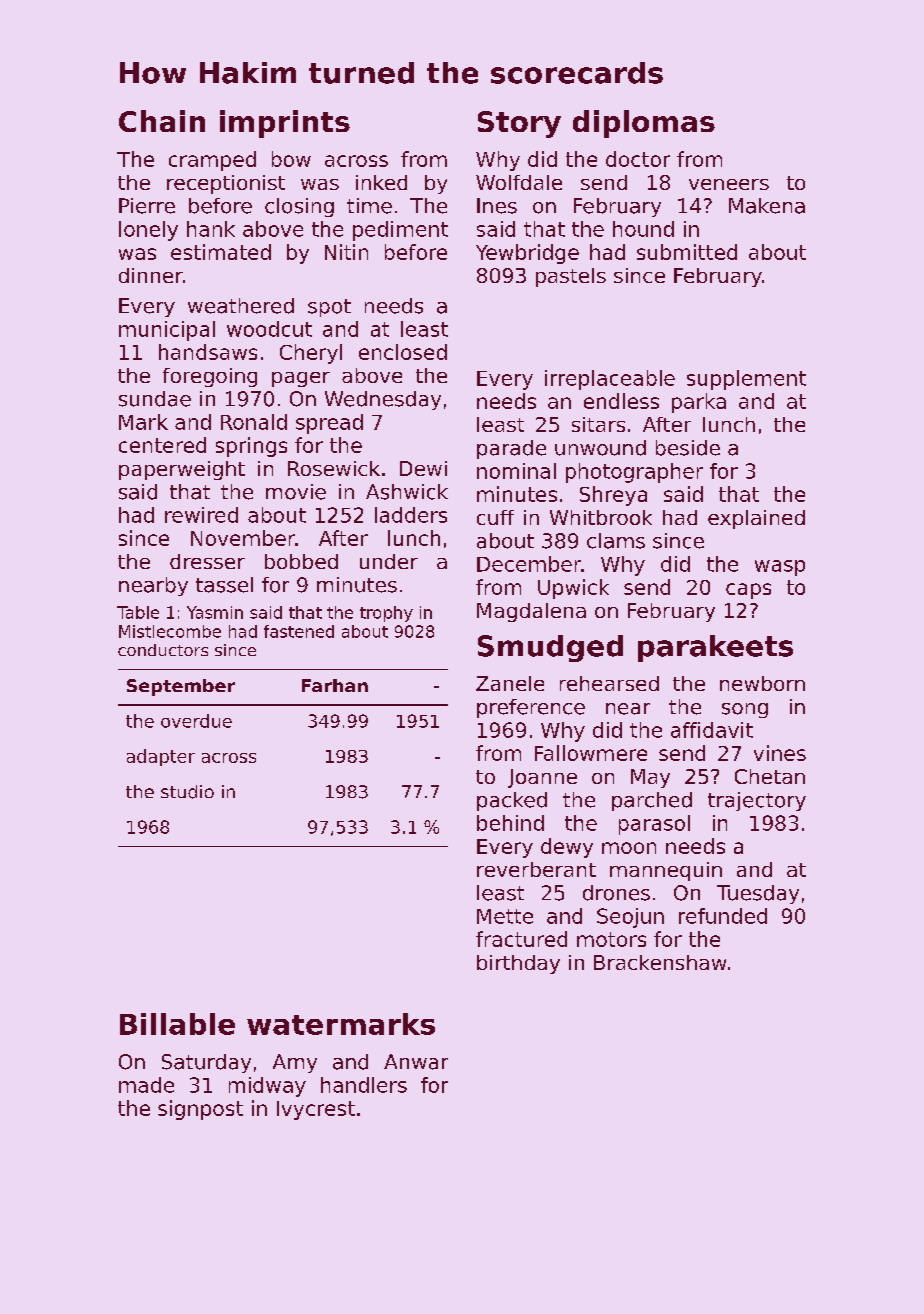 This screenshot has width=924, height=1314. I want to click on parakeets, so click(715, 648).
